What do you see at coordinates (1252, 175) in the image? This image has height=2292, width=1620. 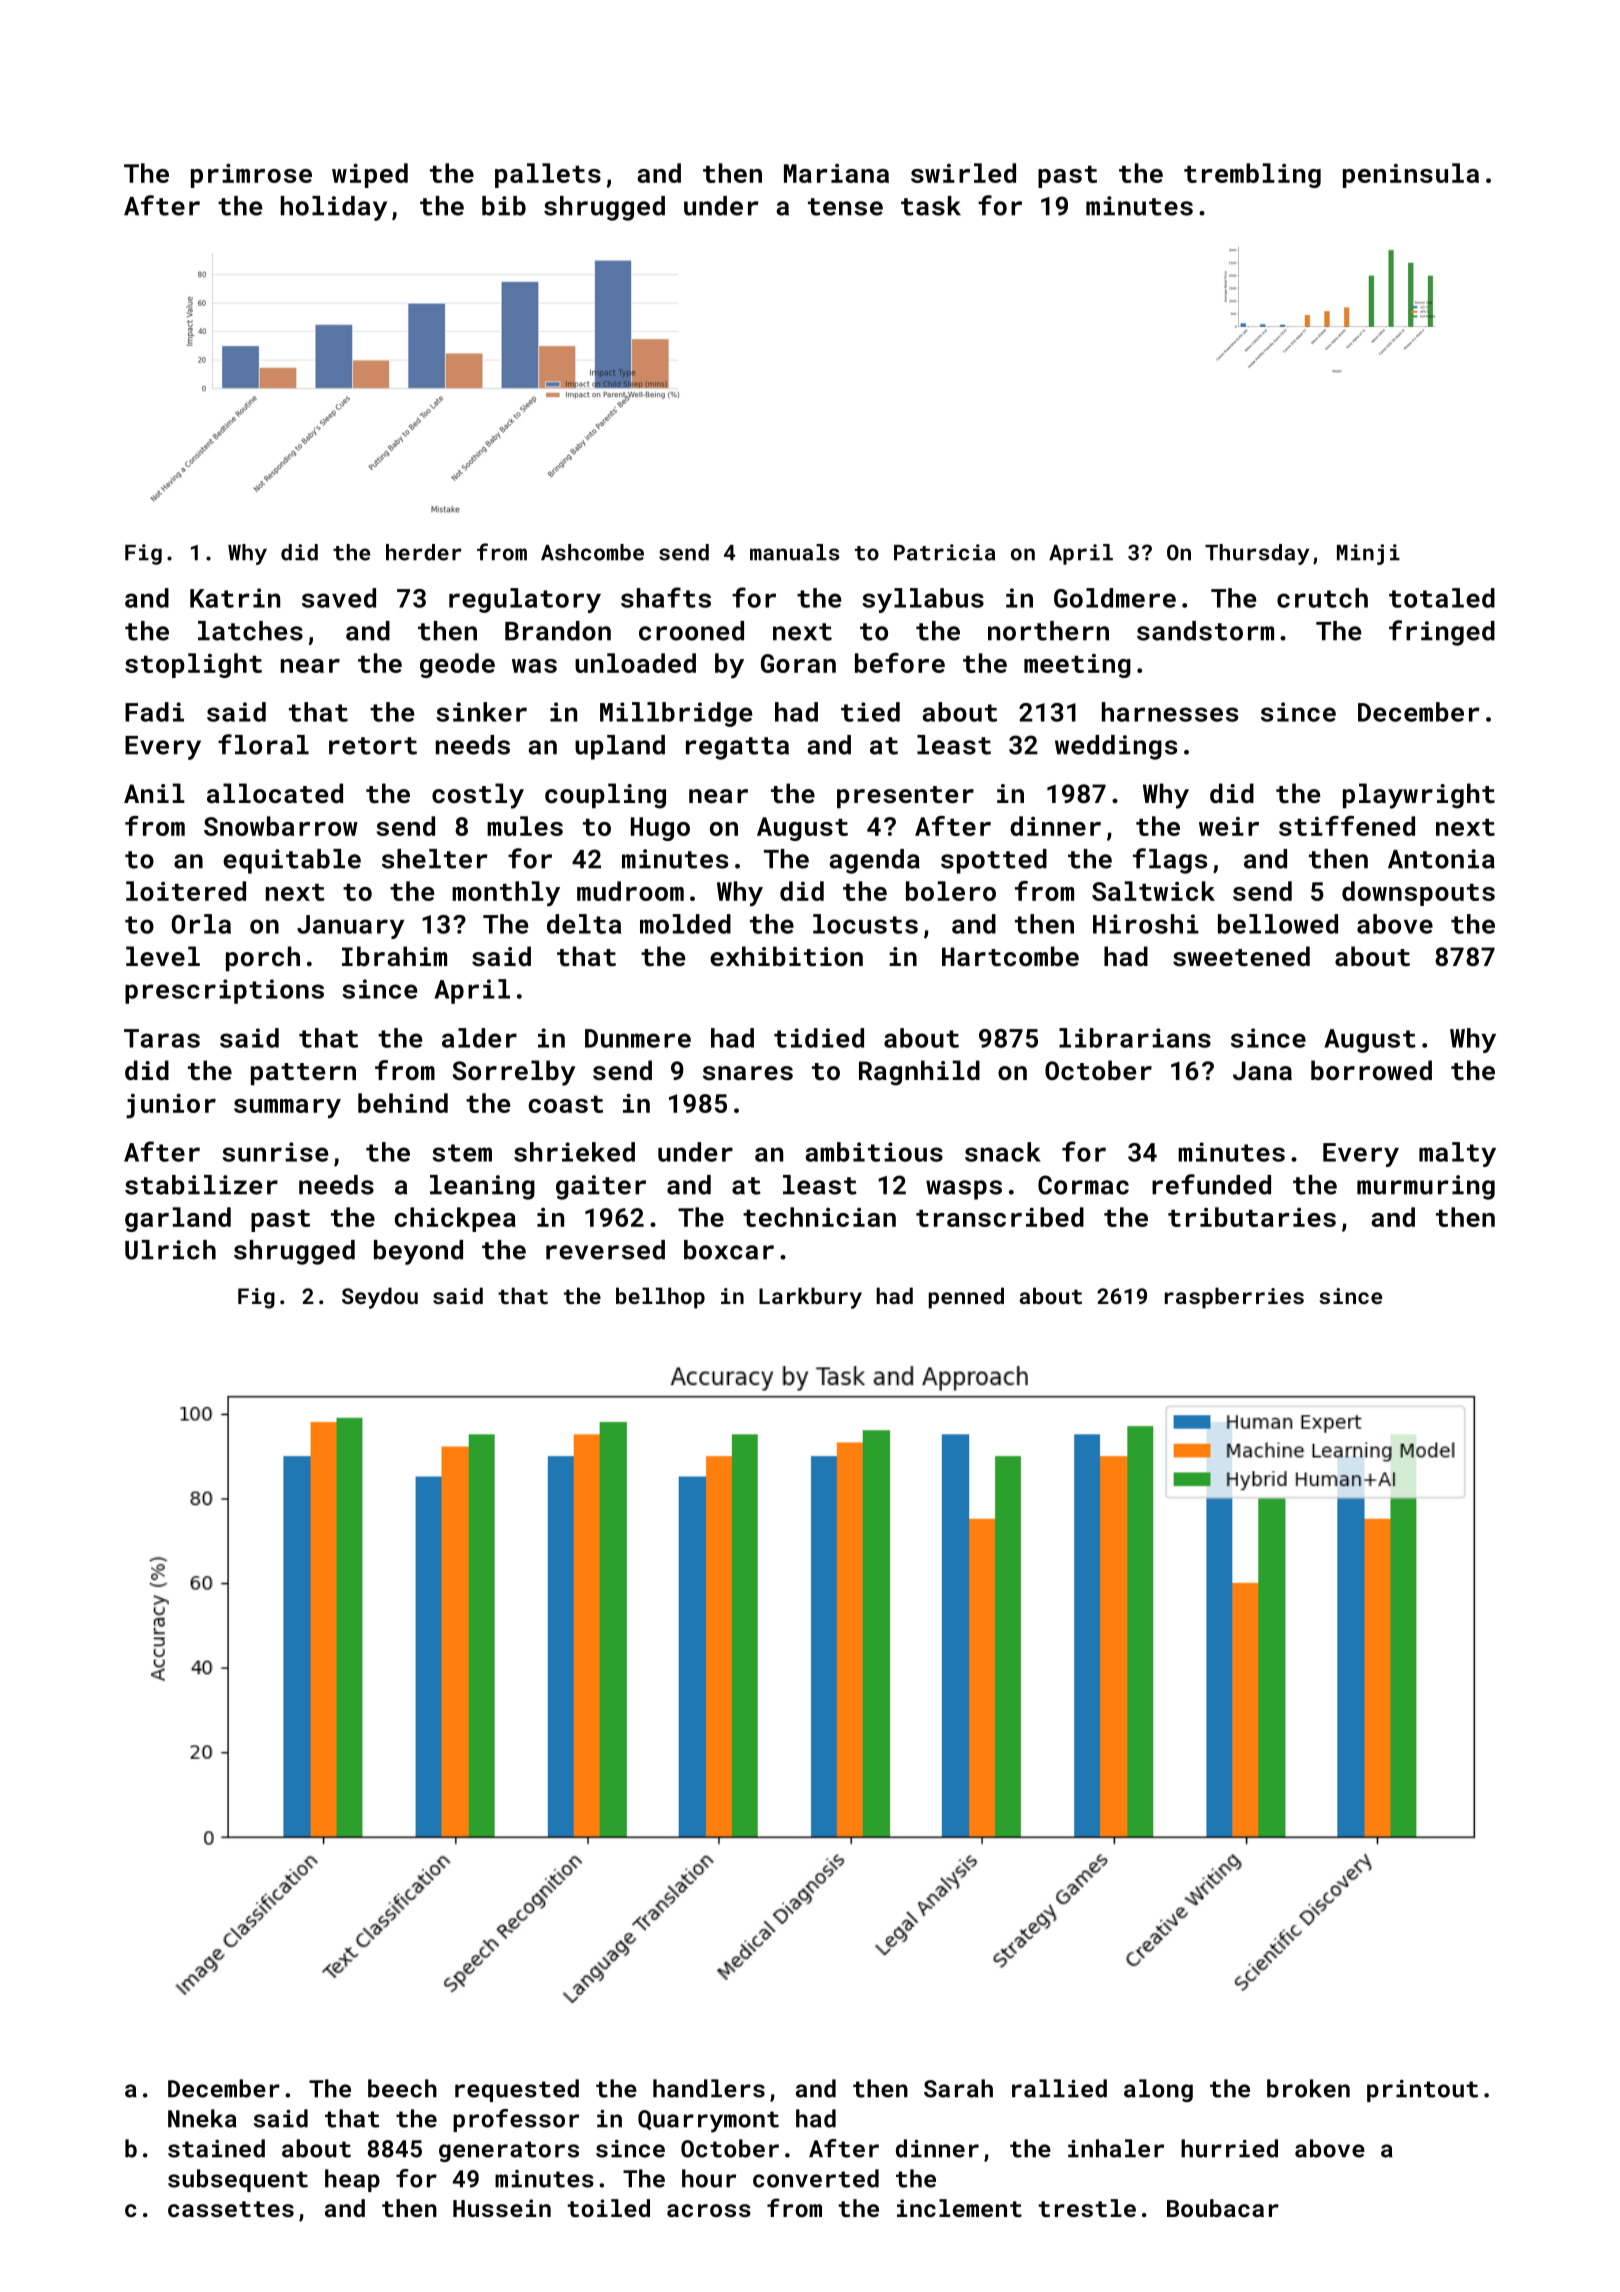 I see `trembling` at bounding box center [1252, 175].
